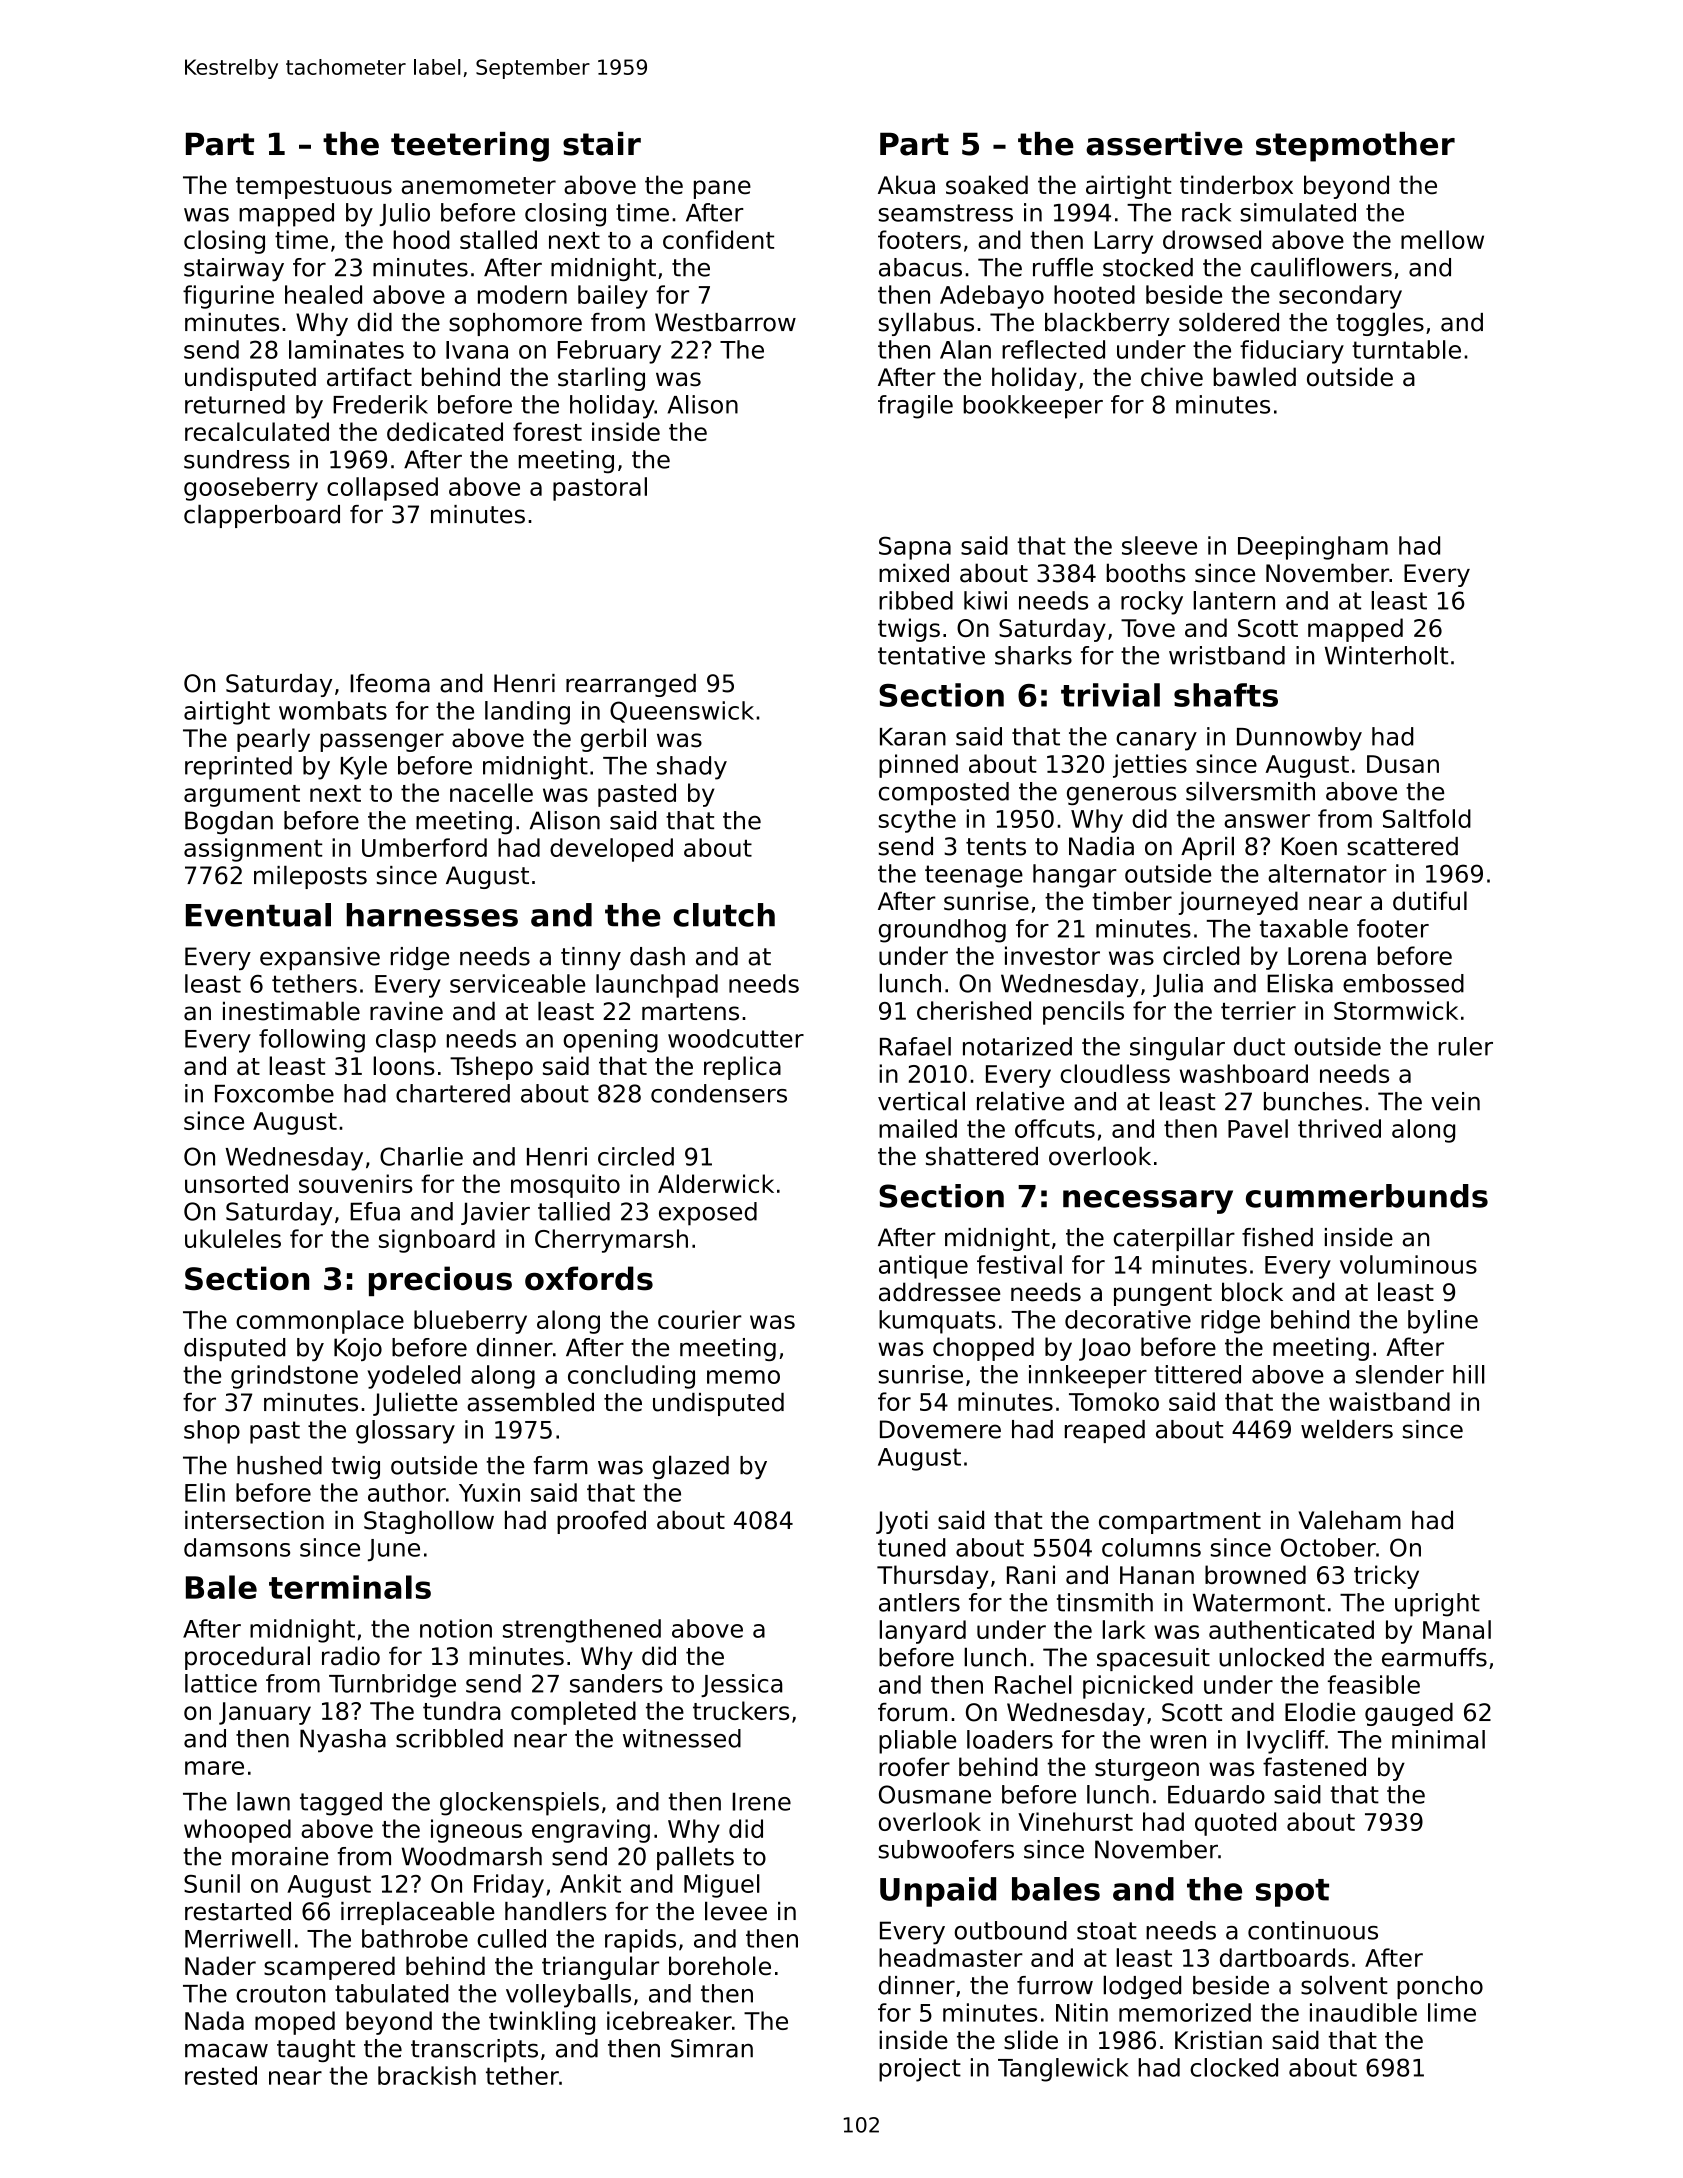 This screenshot has height=2178, width=1683. What do you see at coordinates (1177, 1049) in the screenshot?
I see `singular` at bounding box center [1177, 1049].
